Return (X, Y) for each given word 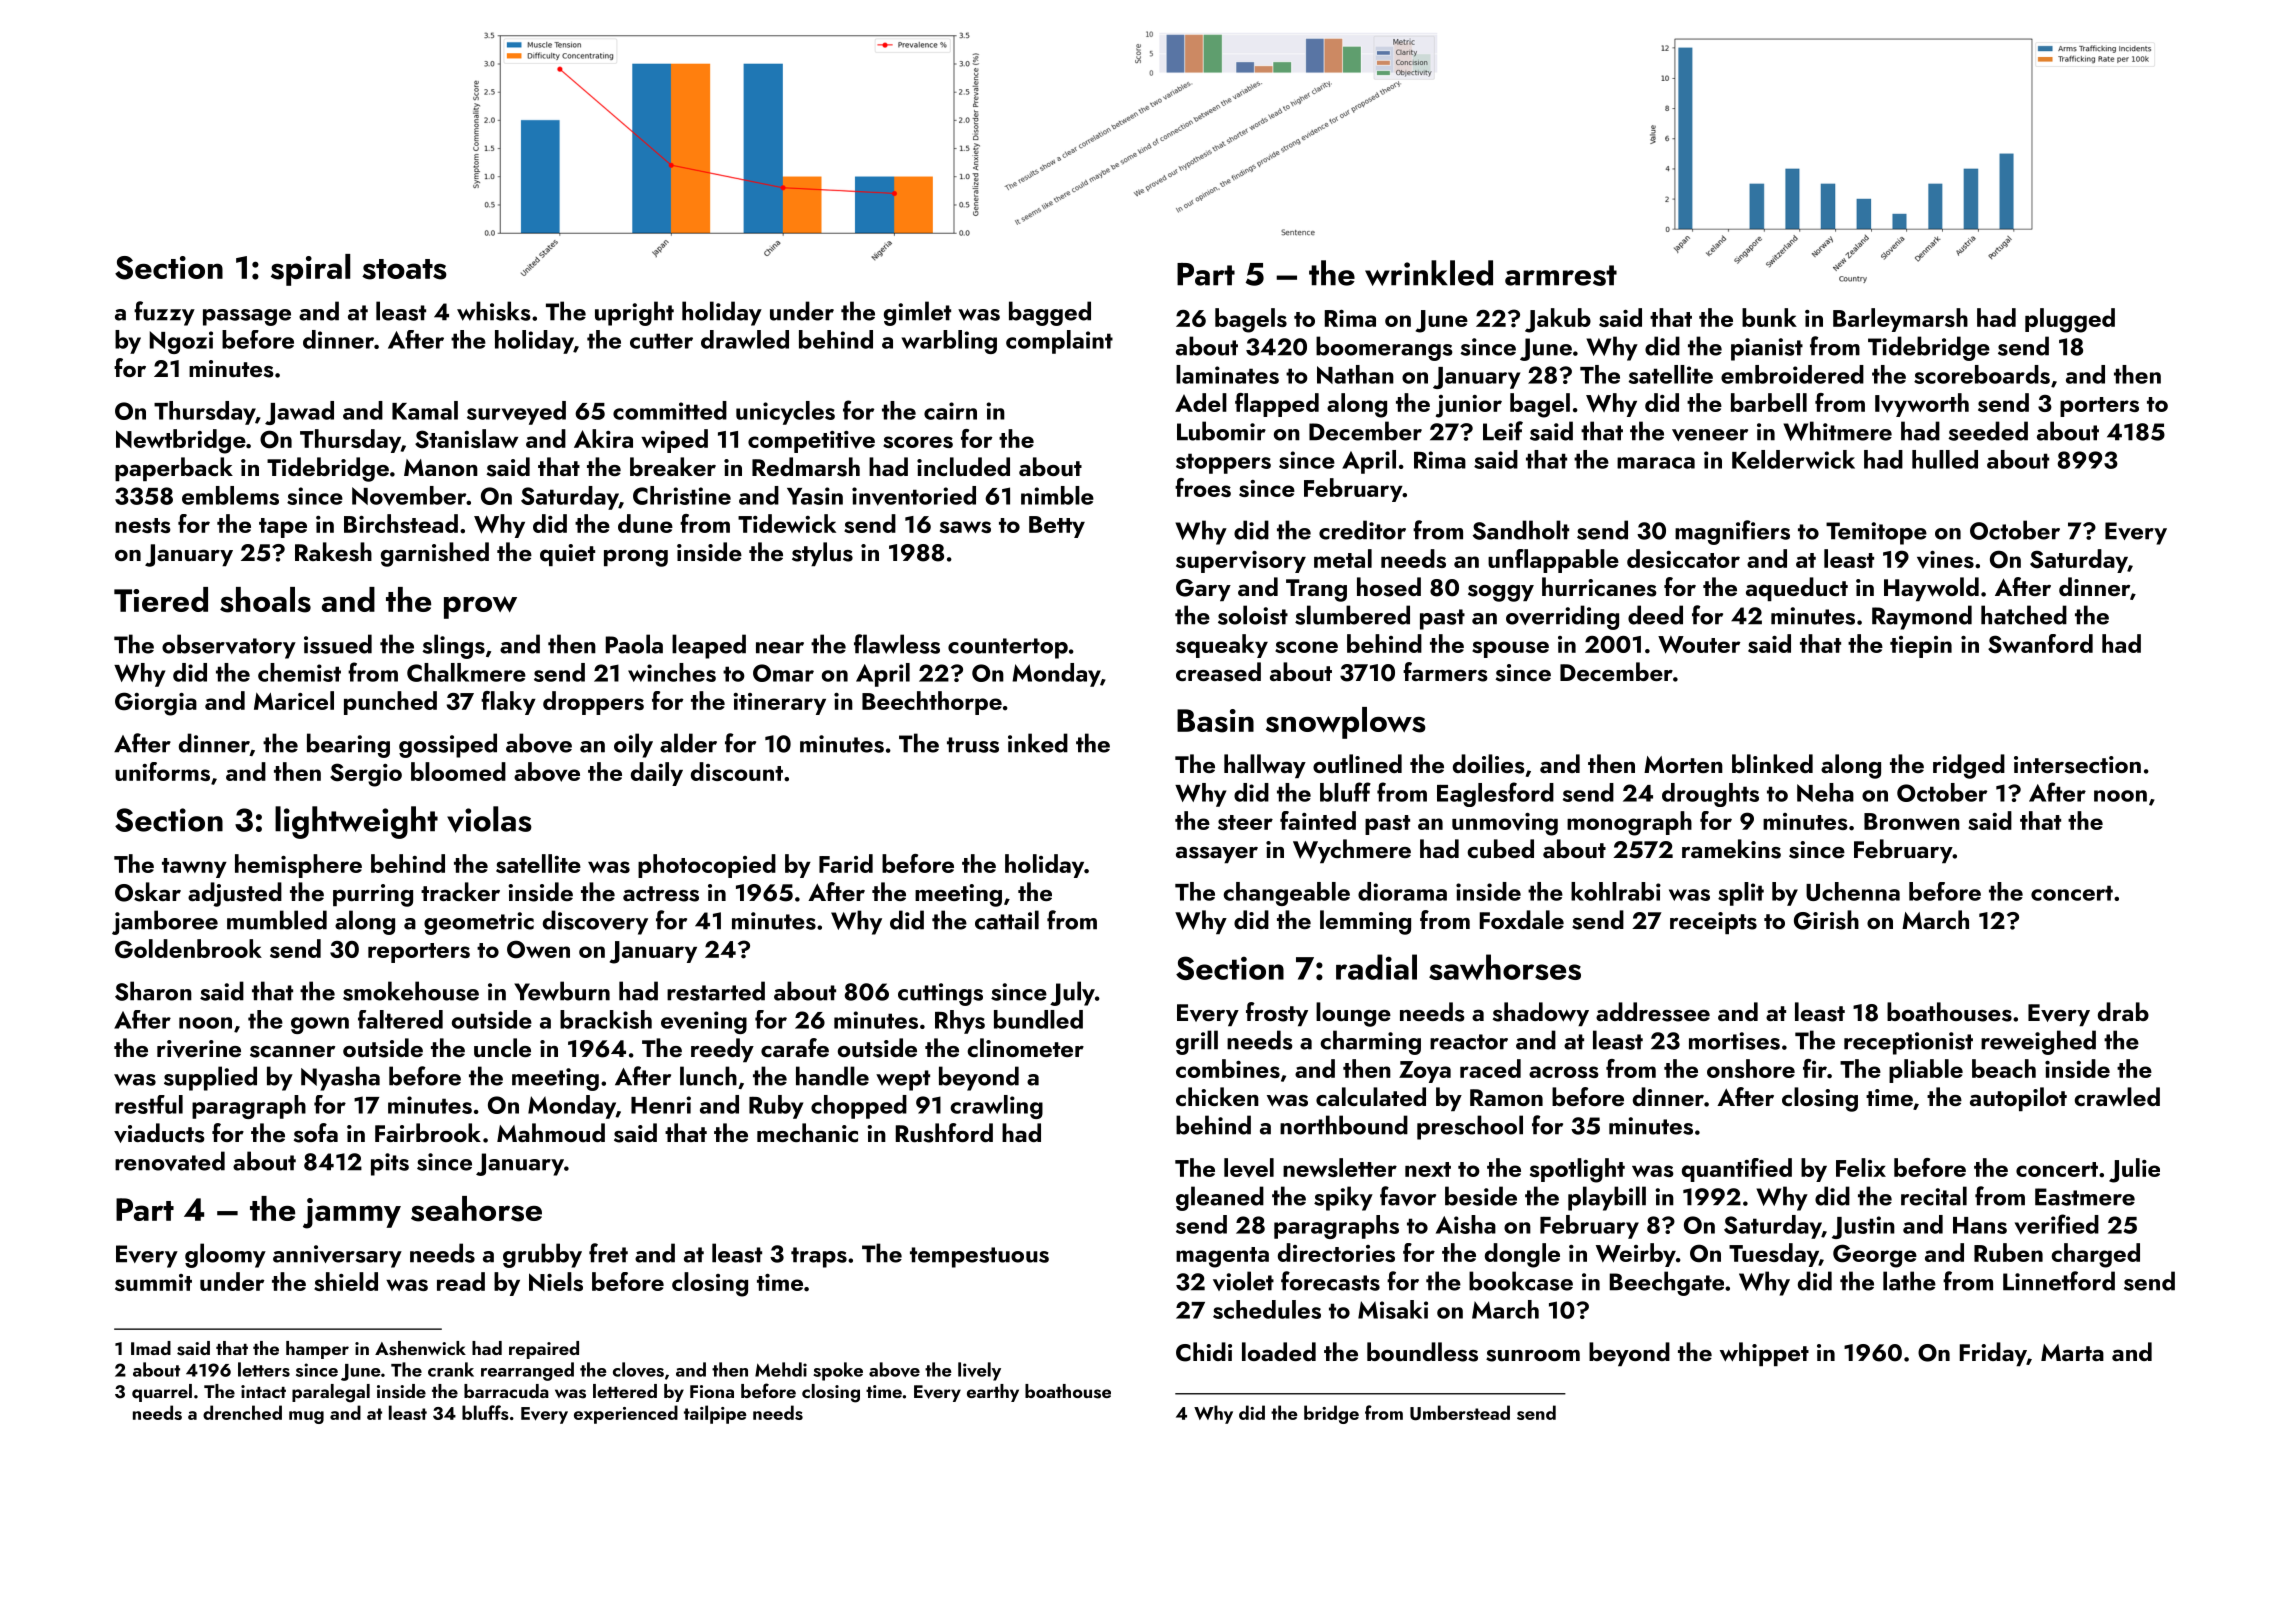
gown (320, 1025)
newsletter (1340, 1167)
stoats (404, 269)
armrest (1561, 275)
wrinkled (1429, 273)
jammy (352, 1213)
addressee (1653, 1012)
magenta (1222, 1257)
